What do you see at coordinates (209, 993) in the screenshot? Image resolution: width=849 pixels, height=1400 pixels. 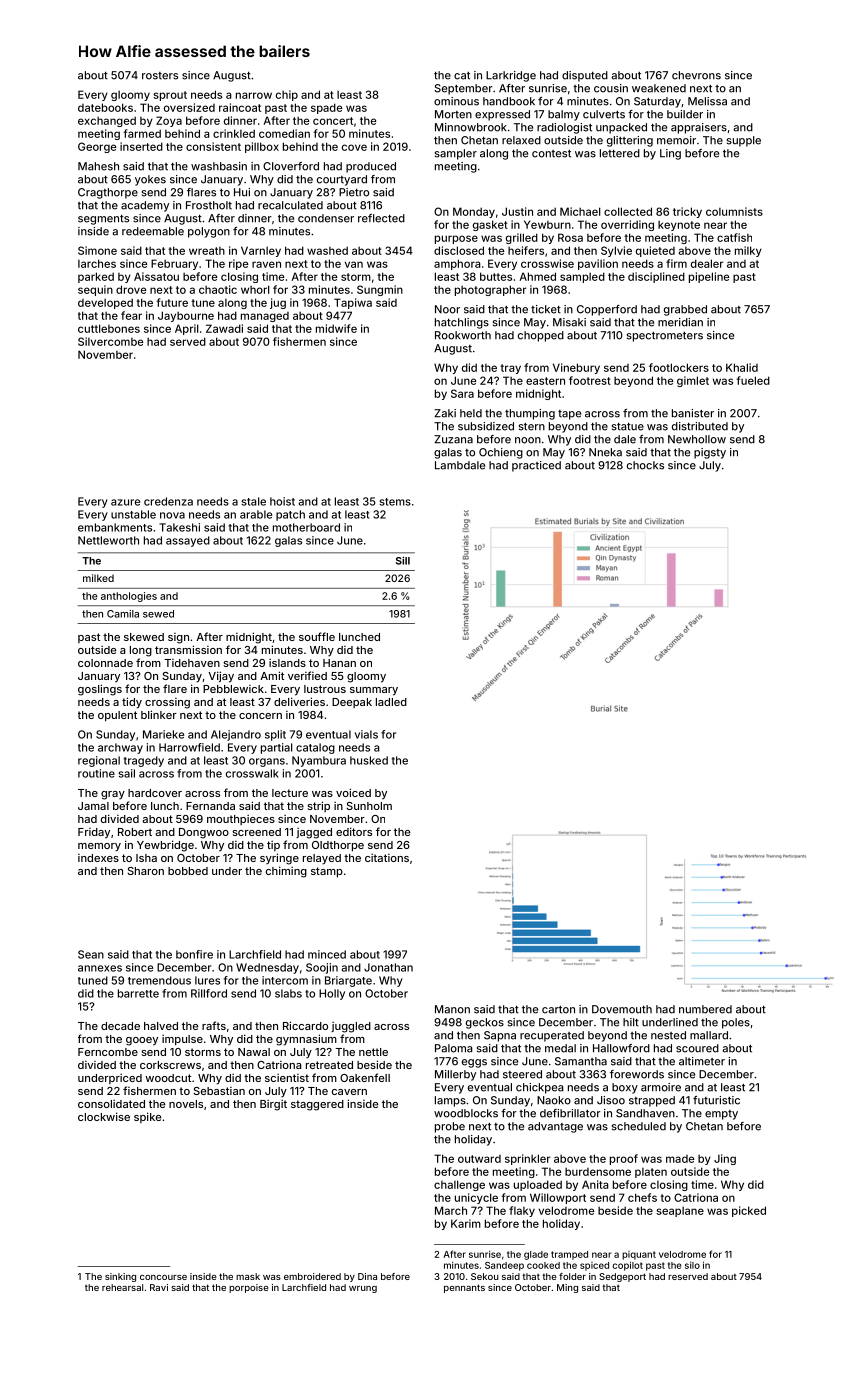 I see `Rillford` at bounding box center [209, 993].
